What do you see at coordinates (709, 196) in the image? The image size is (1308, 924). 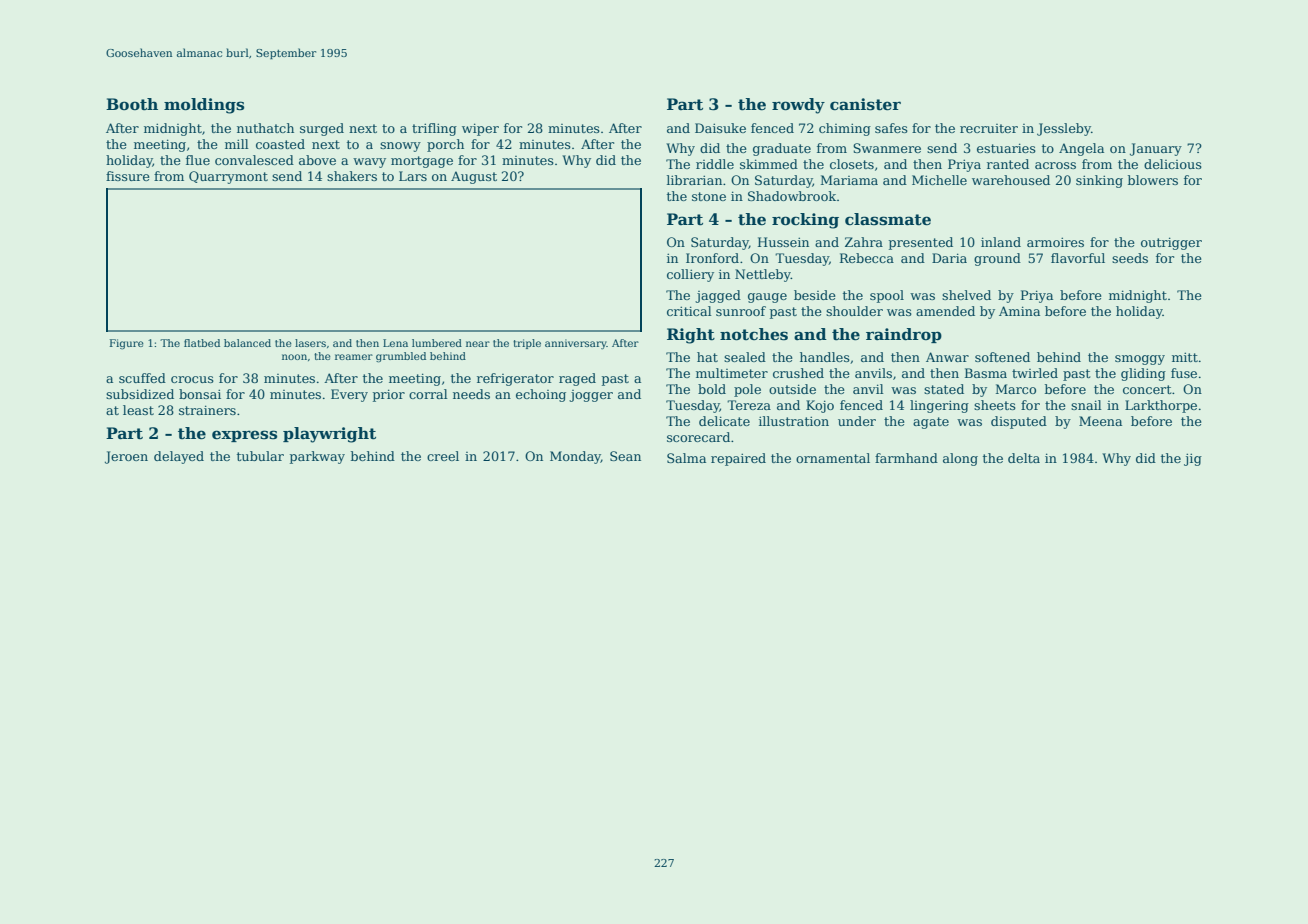 I see `stone` at bounding box center [709, 196].
